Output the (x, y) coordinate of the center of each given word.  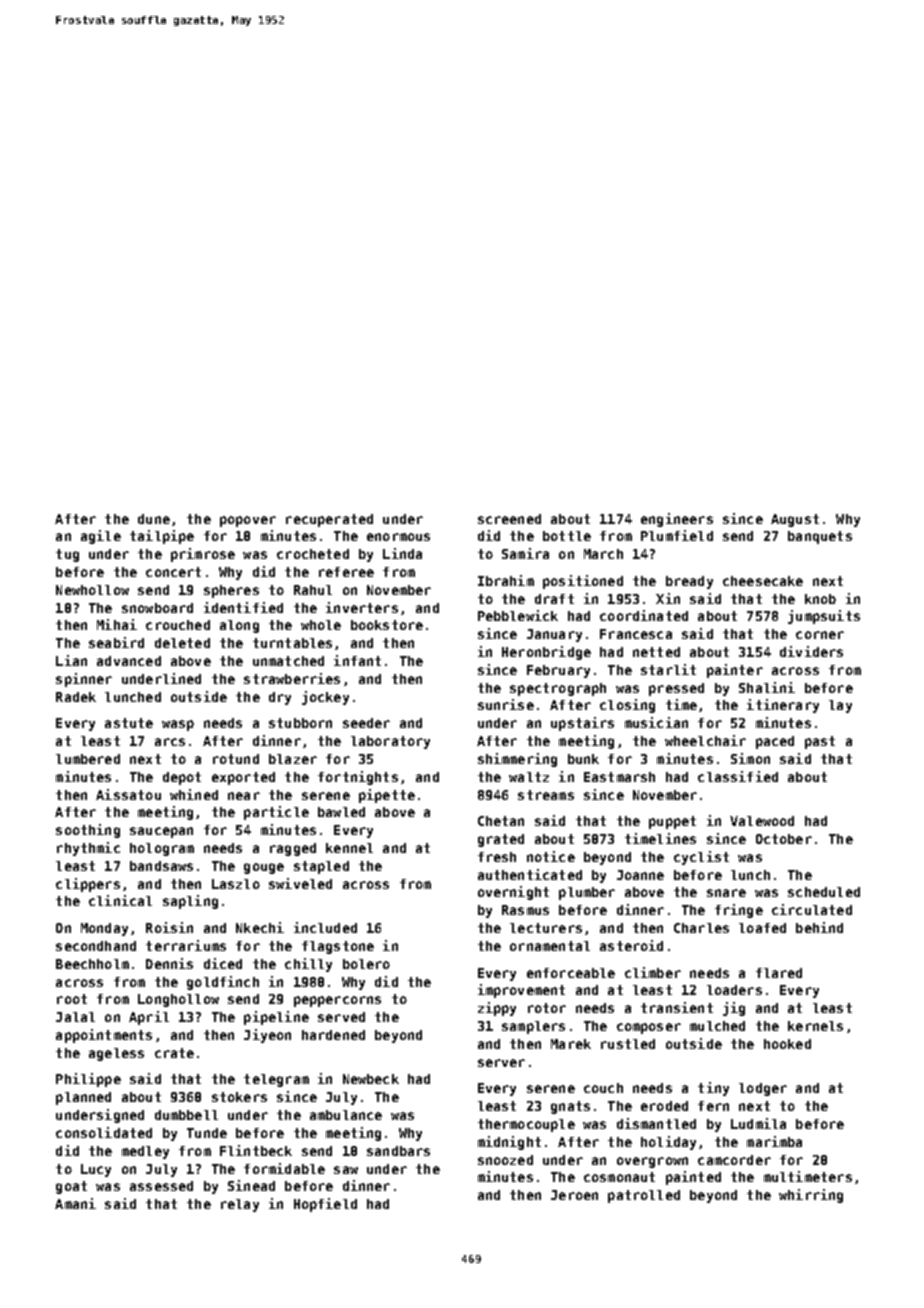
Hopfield (325, 1205)
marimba (774, 1141)
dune (154, 519)
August (795, 520)
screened (509, 519)
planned (83, 1098)
